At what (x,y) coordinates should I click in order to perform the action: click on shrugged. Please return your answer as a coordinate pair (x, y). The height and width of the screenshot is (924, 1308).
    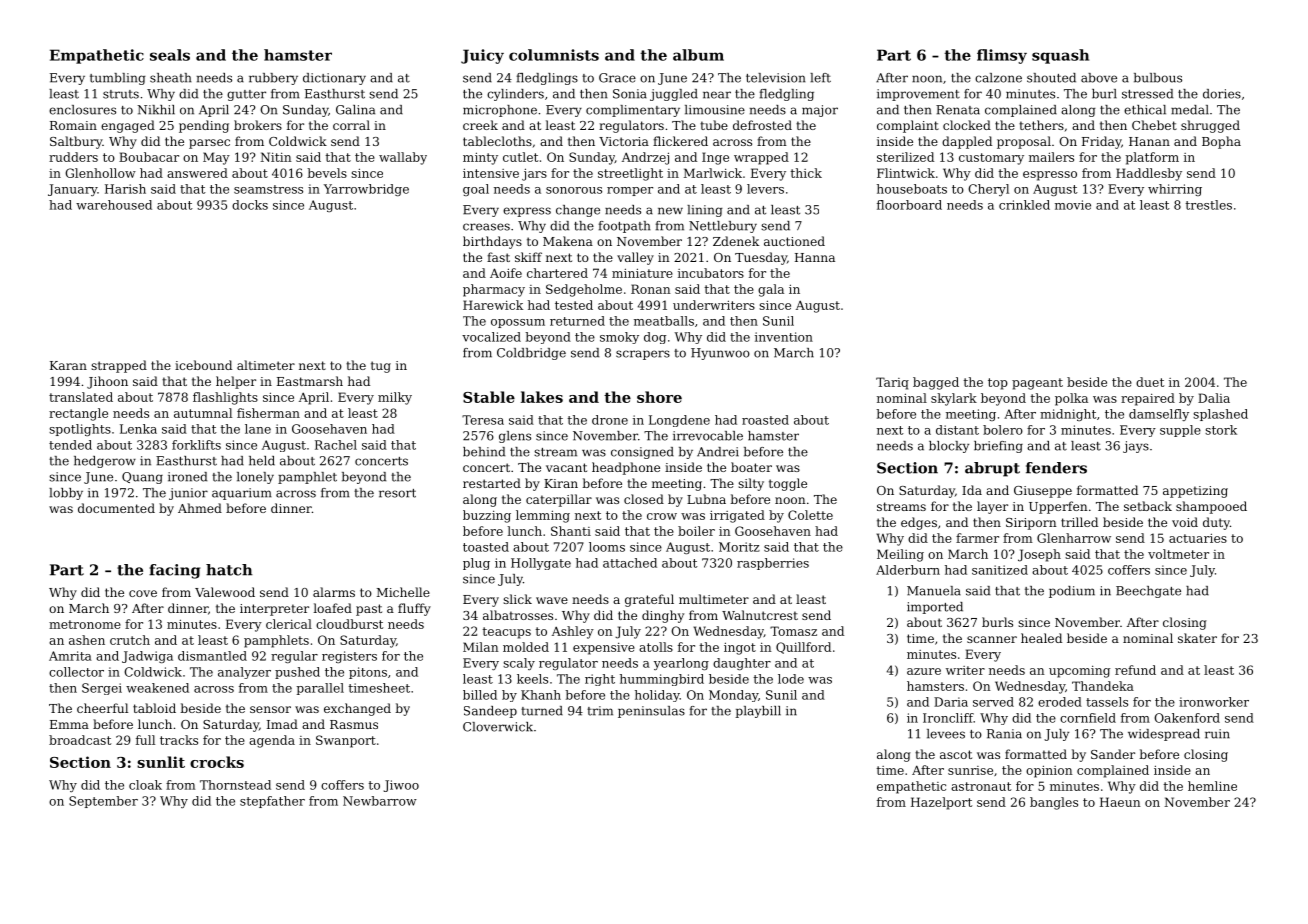
    Looking at the image, I should click on (1210, 126).
